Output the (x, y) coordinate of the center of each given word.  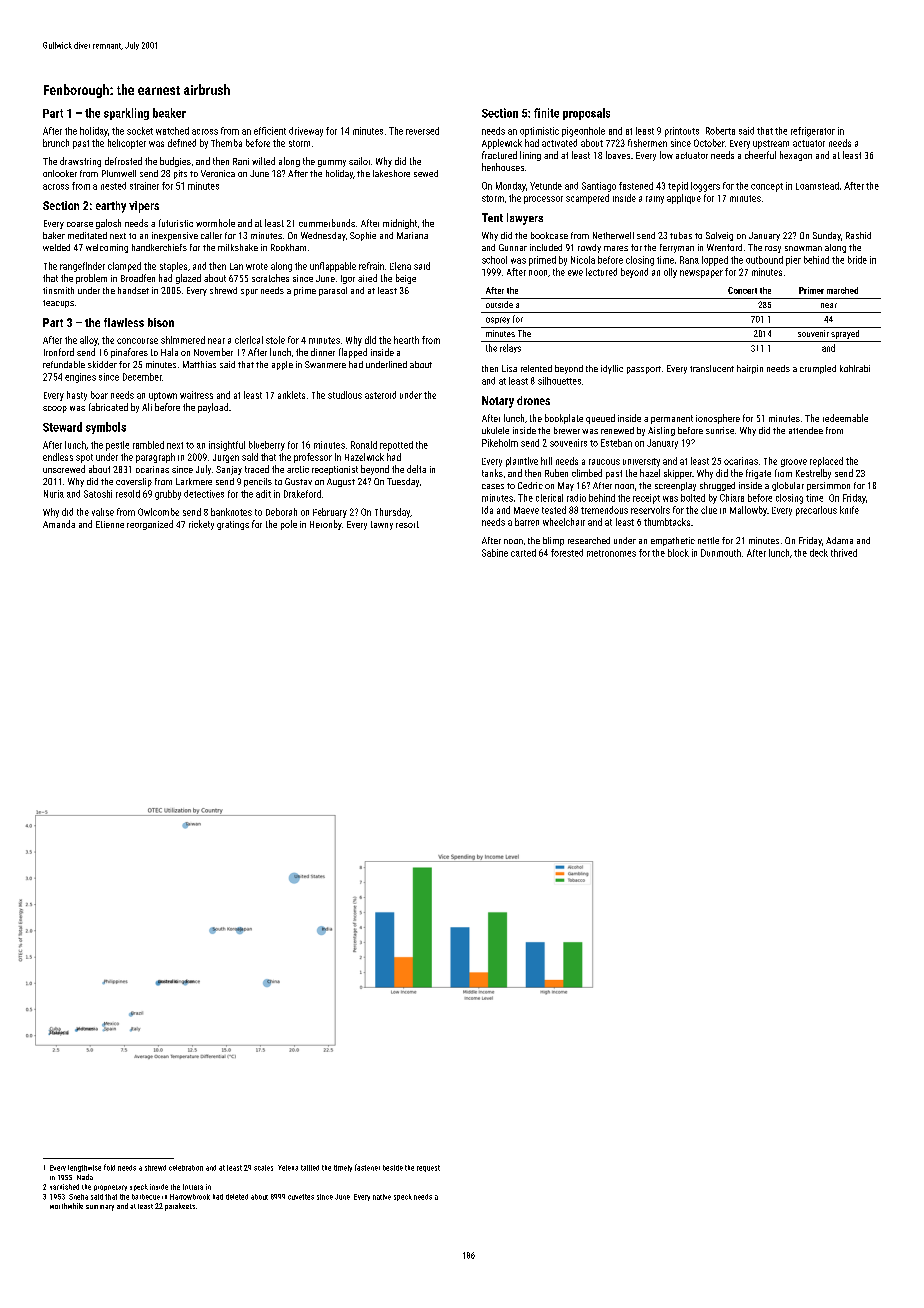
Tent (492, 217)
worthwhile (66, 1206)
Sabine (495, 553)
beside (393, 1168)
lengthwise (84, 1168)
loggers (705, 187)
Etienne (110, 524)
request (428, 1168)
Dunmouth (721, 553)
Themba (226, 143)
